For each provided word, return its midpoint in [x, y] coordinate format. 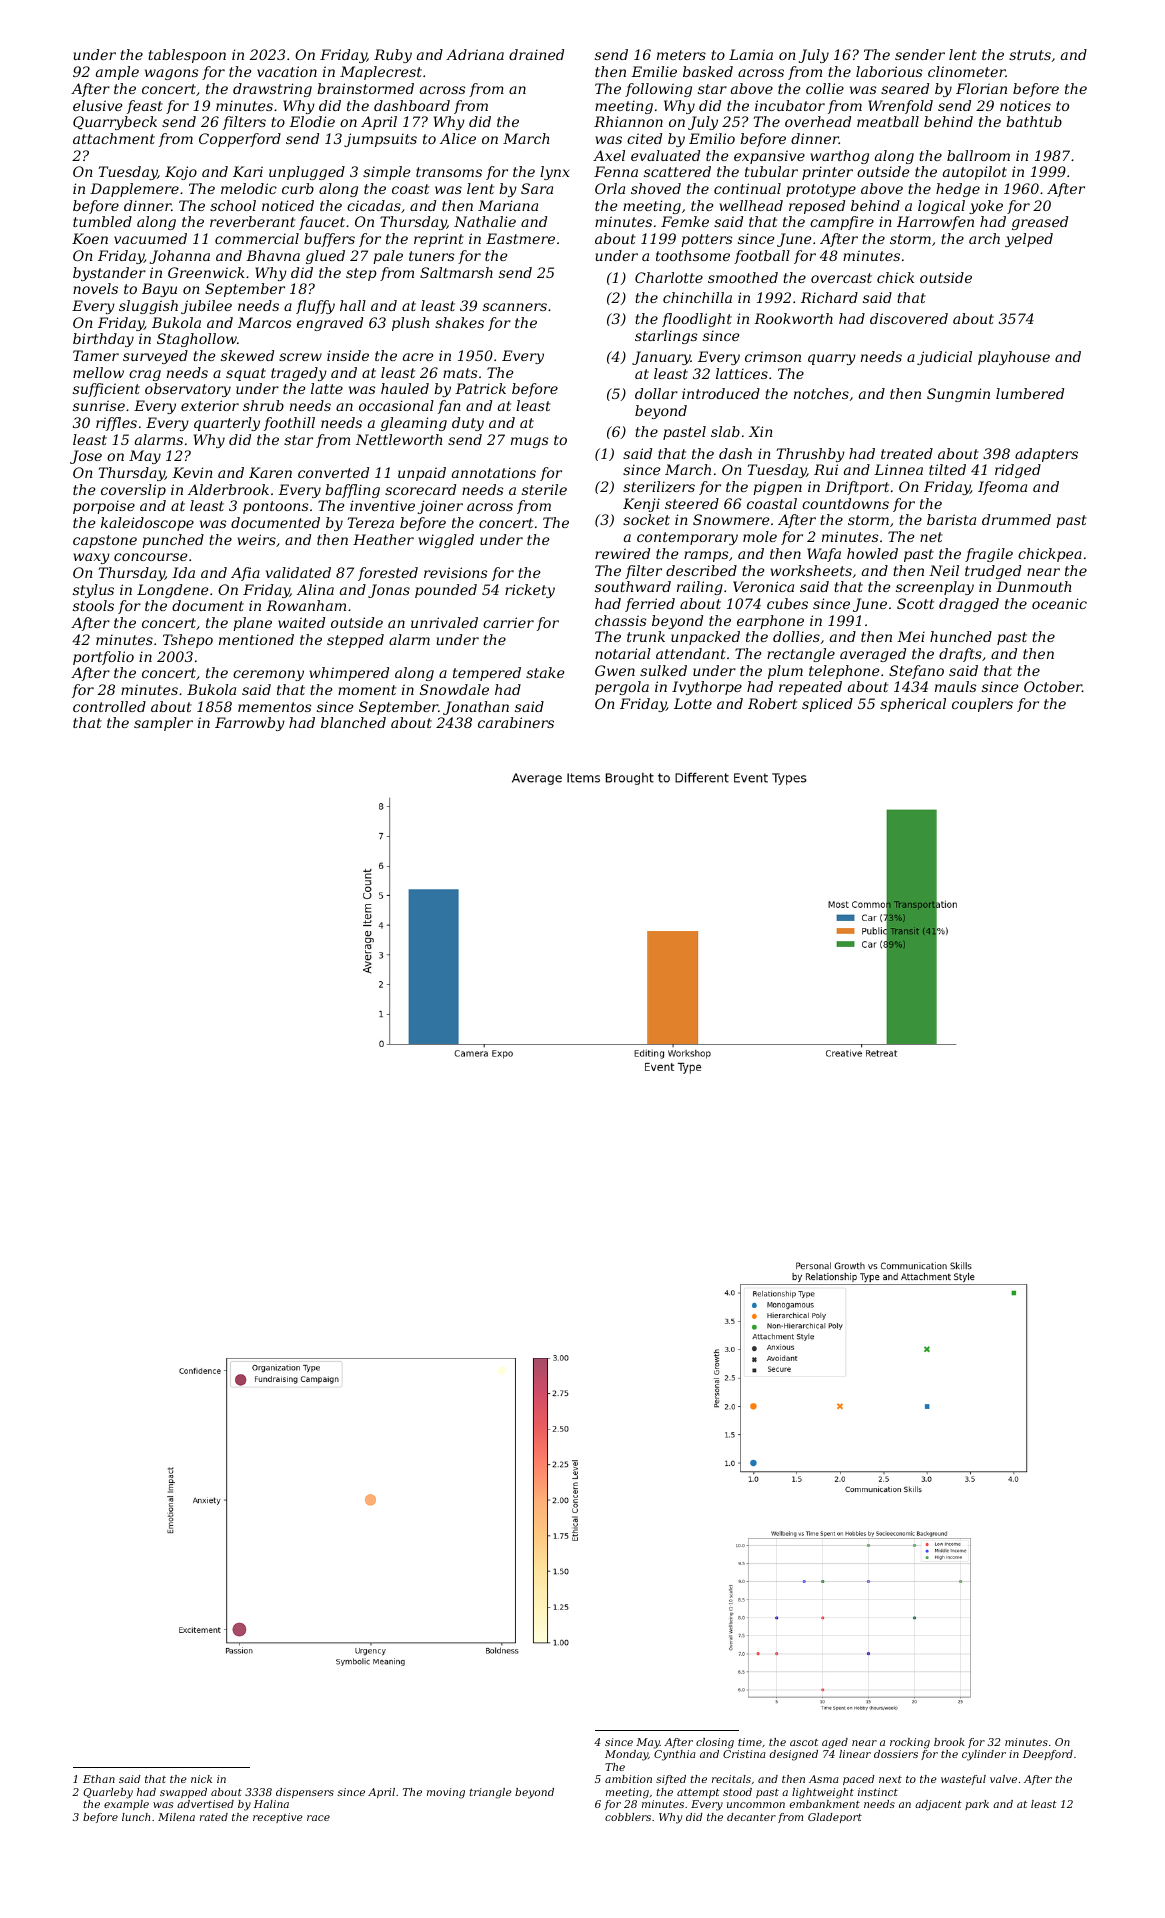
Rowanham [306, 605]
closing [715, 1743]
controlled [109, 706]
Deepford [1048, 1755]
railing [700, 588]
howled [872, 553]
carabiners [516, 722]
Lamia [751, 54]
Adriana [475, 54]
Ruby [393, 56]
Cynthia [674, 1755]
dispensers [305, 1793]
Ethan [99, 1779]
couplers [982, 705]
